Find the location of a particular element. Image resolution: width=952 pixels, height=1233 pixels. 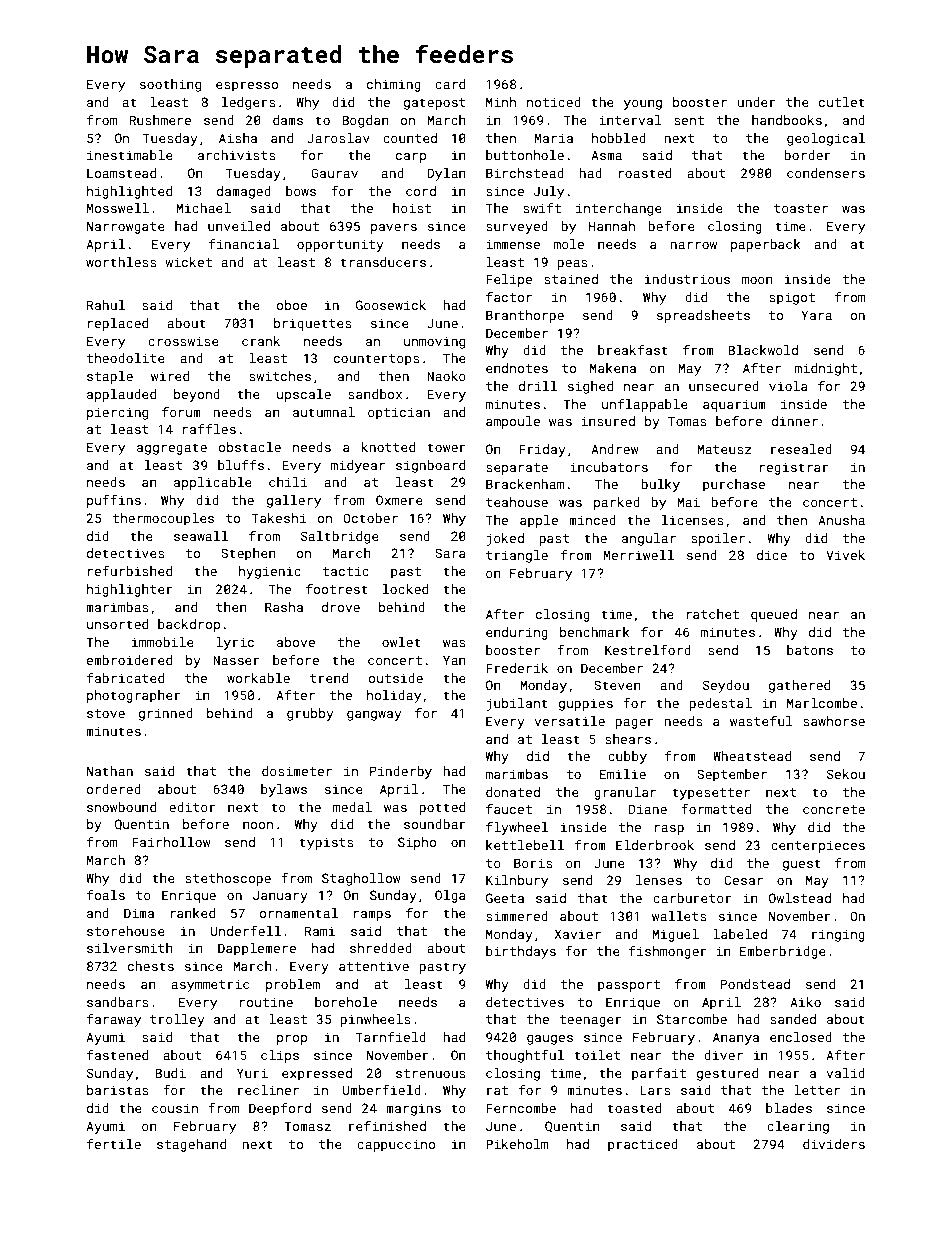

dams is located at coordinates (288, 120).
